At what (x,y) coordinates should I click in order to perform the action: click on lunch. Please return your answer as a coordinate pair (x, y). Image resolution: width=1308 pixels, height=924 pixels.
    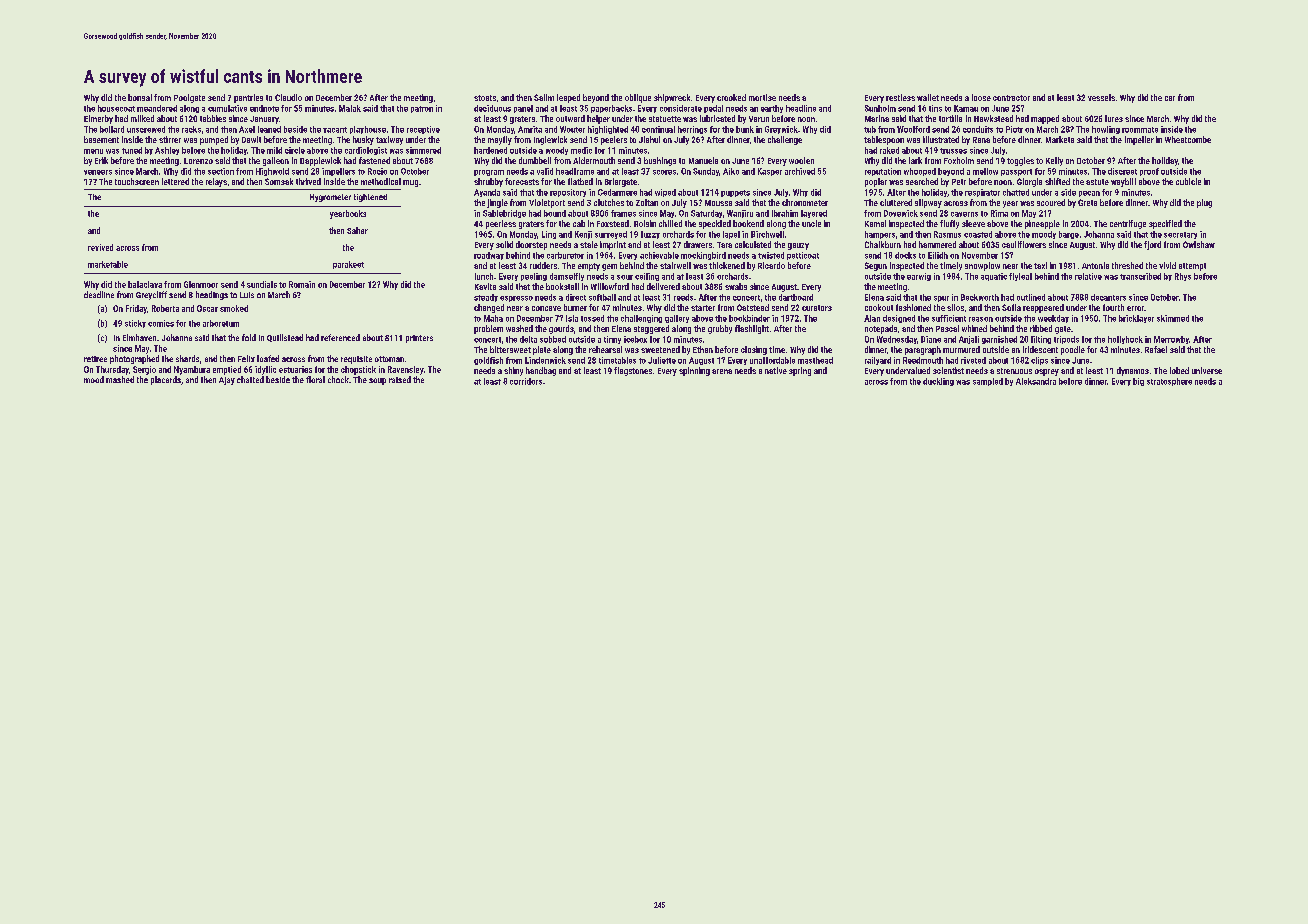
    Looking at the image, I should click on (484, 276).
